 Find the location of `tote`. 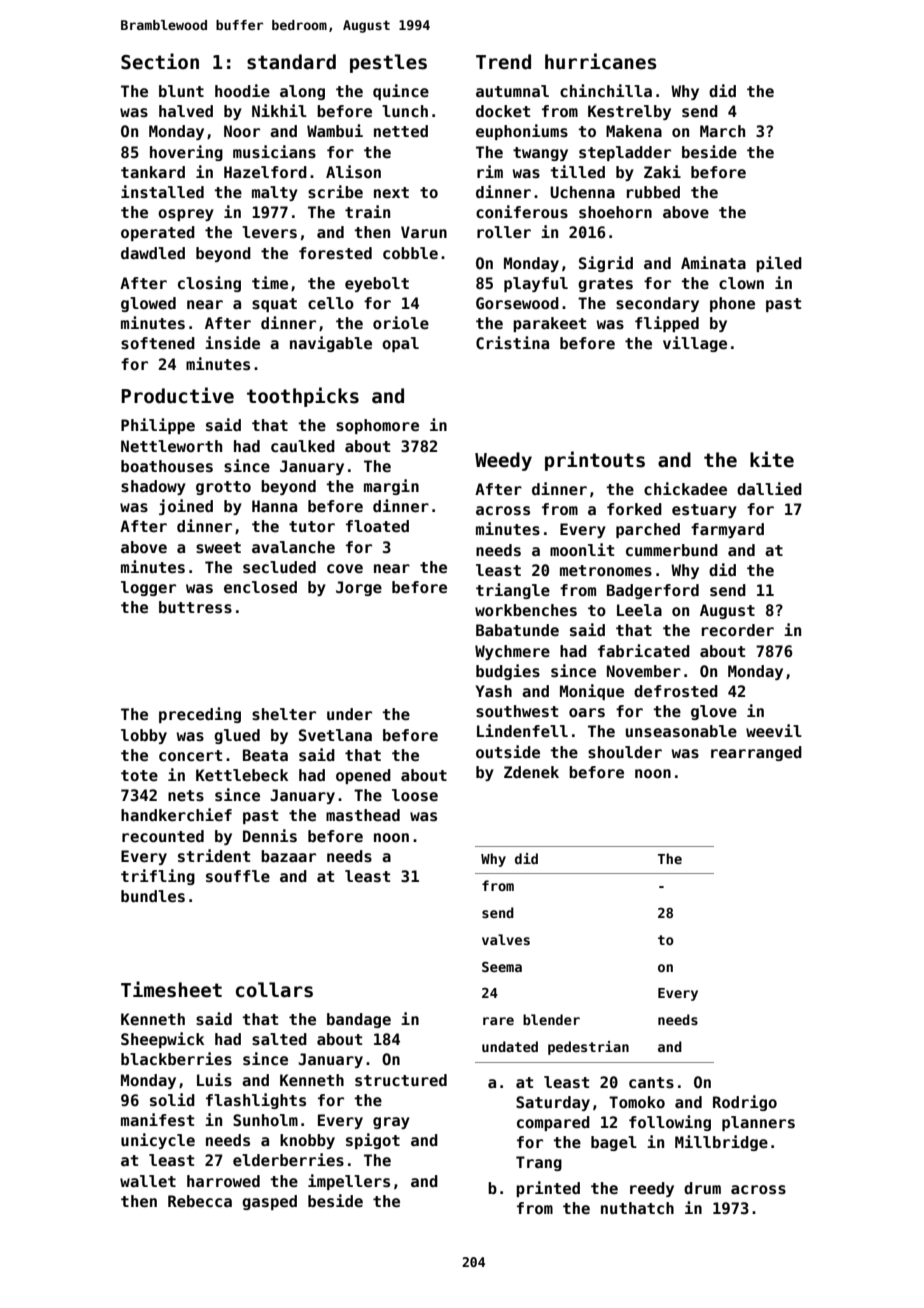

tote is located at coordinates (139, 776).
